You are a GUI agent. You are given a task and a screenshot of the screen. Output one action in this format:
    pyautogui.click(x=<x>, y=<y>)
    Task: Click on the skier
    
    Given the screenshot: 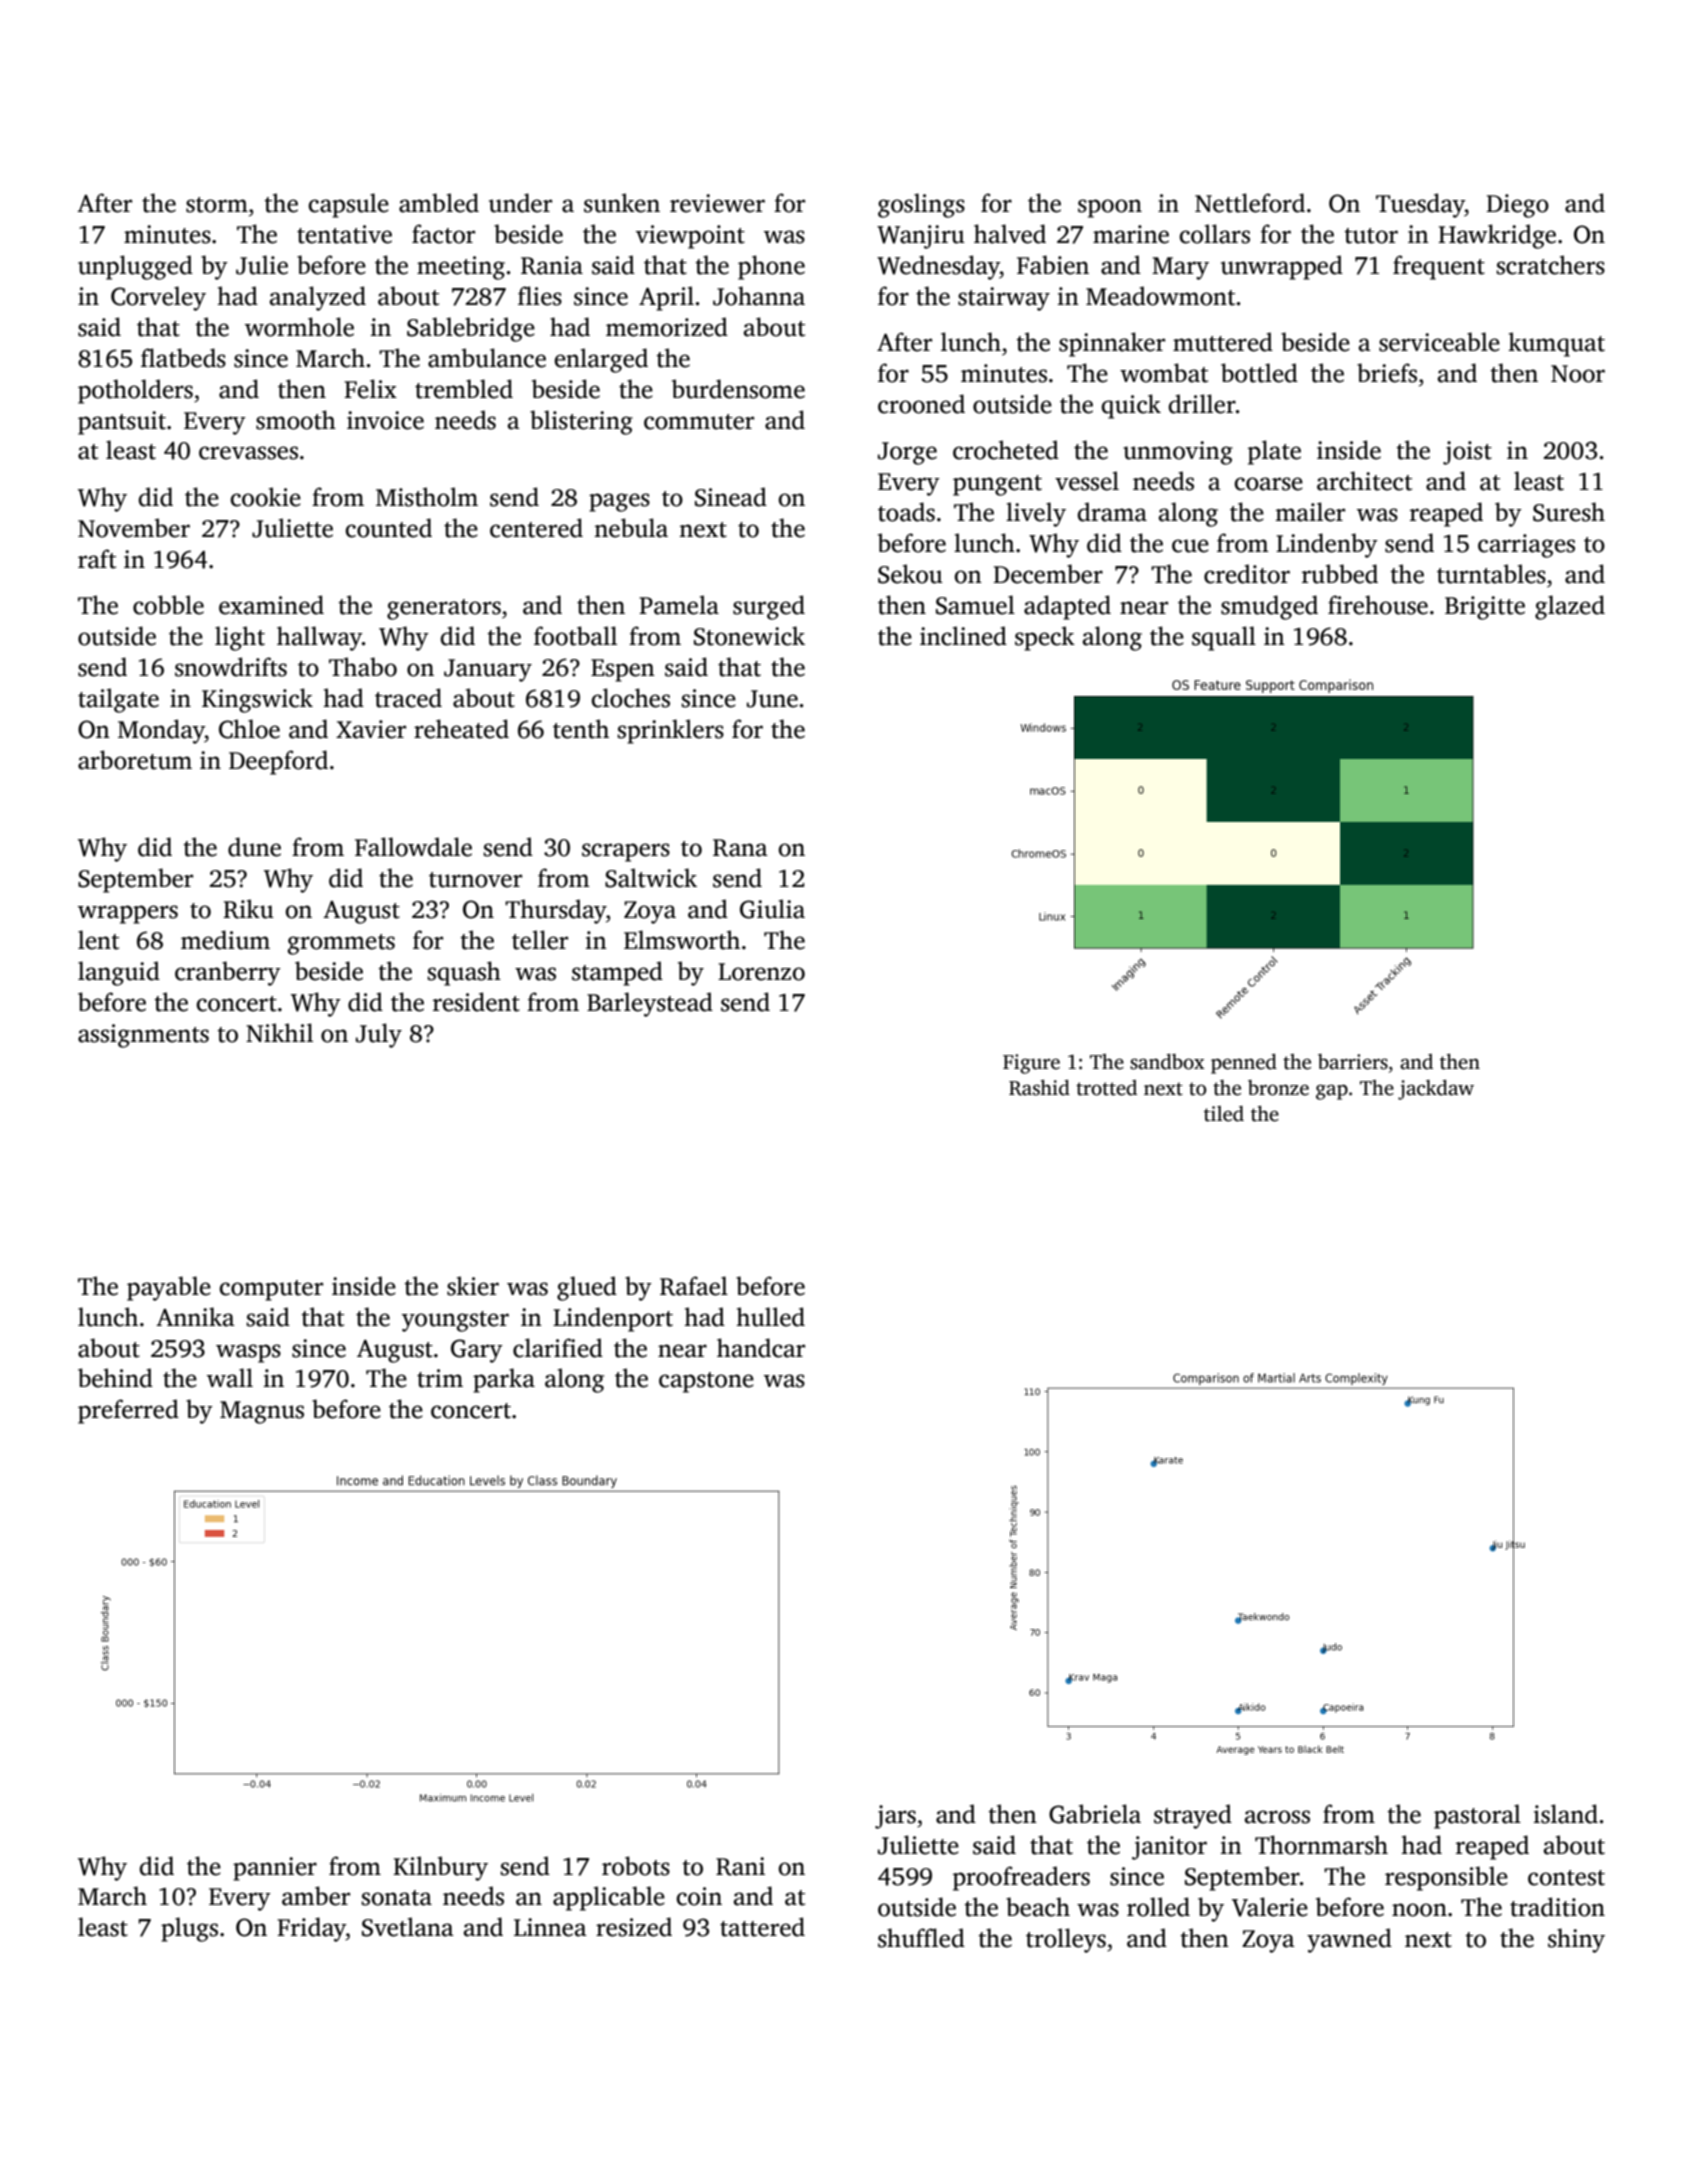 What is the action you would take?
    pyautogui.click(x=473, y=1286)
